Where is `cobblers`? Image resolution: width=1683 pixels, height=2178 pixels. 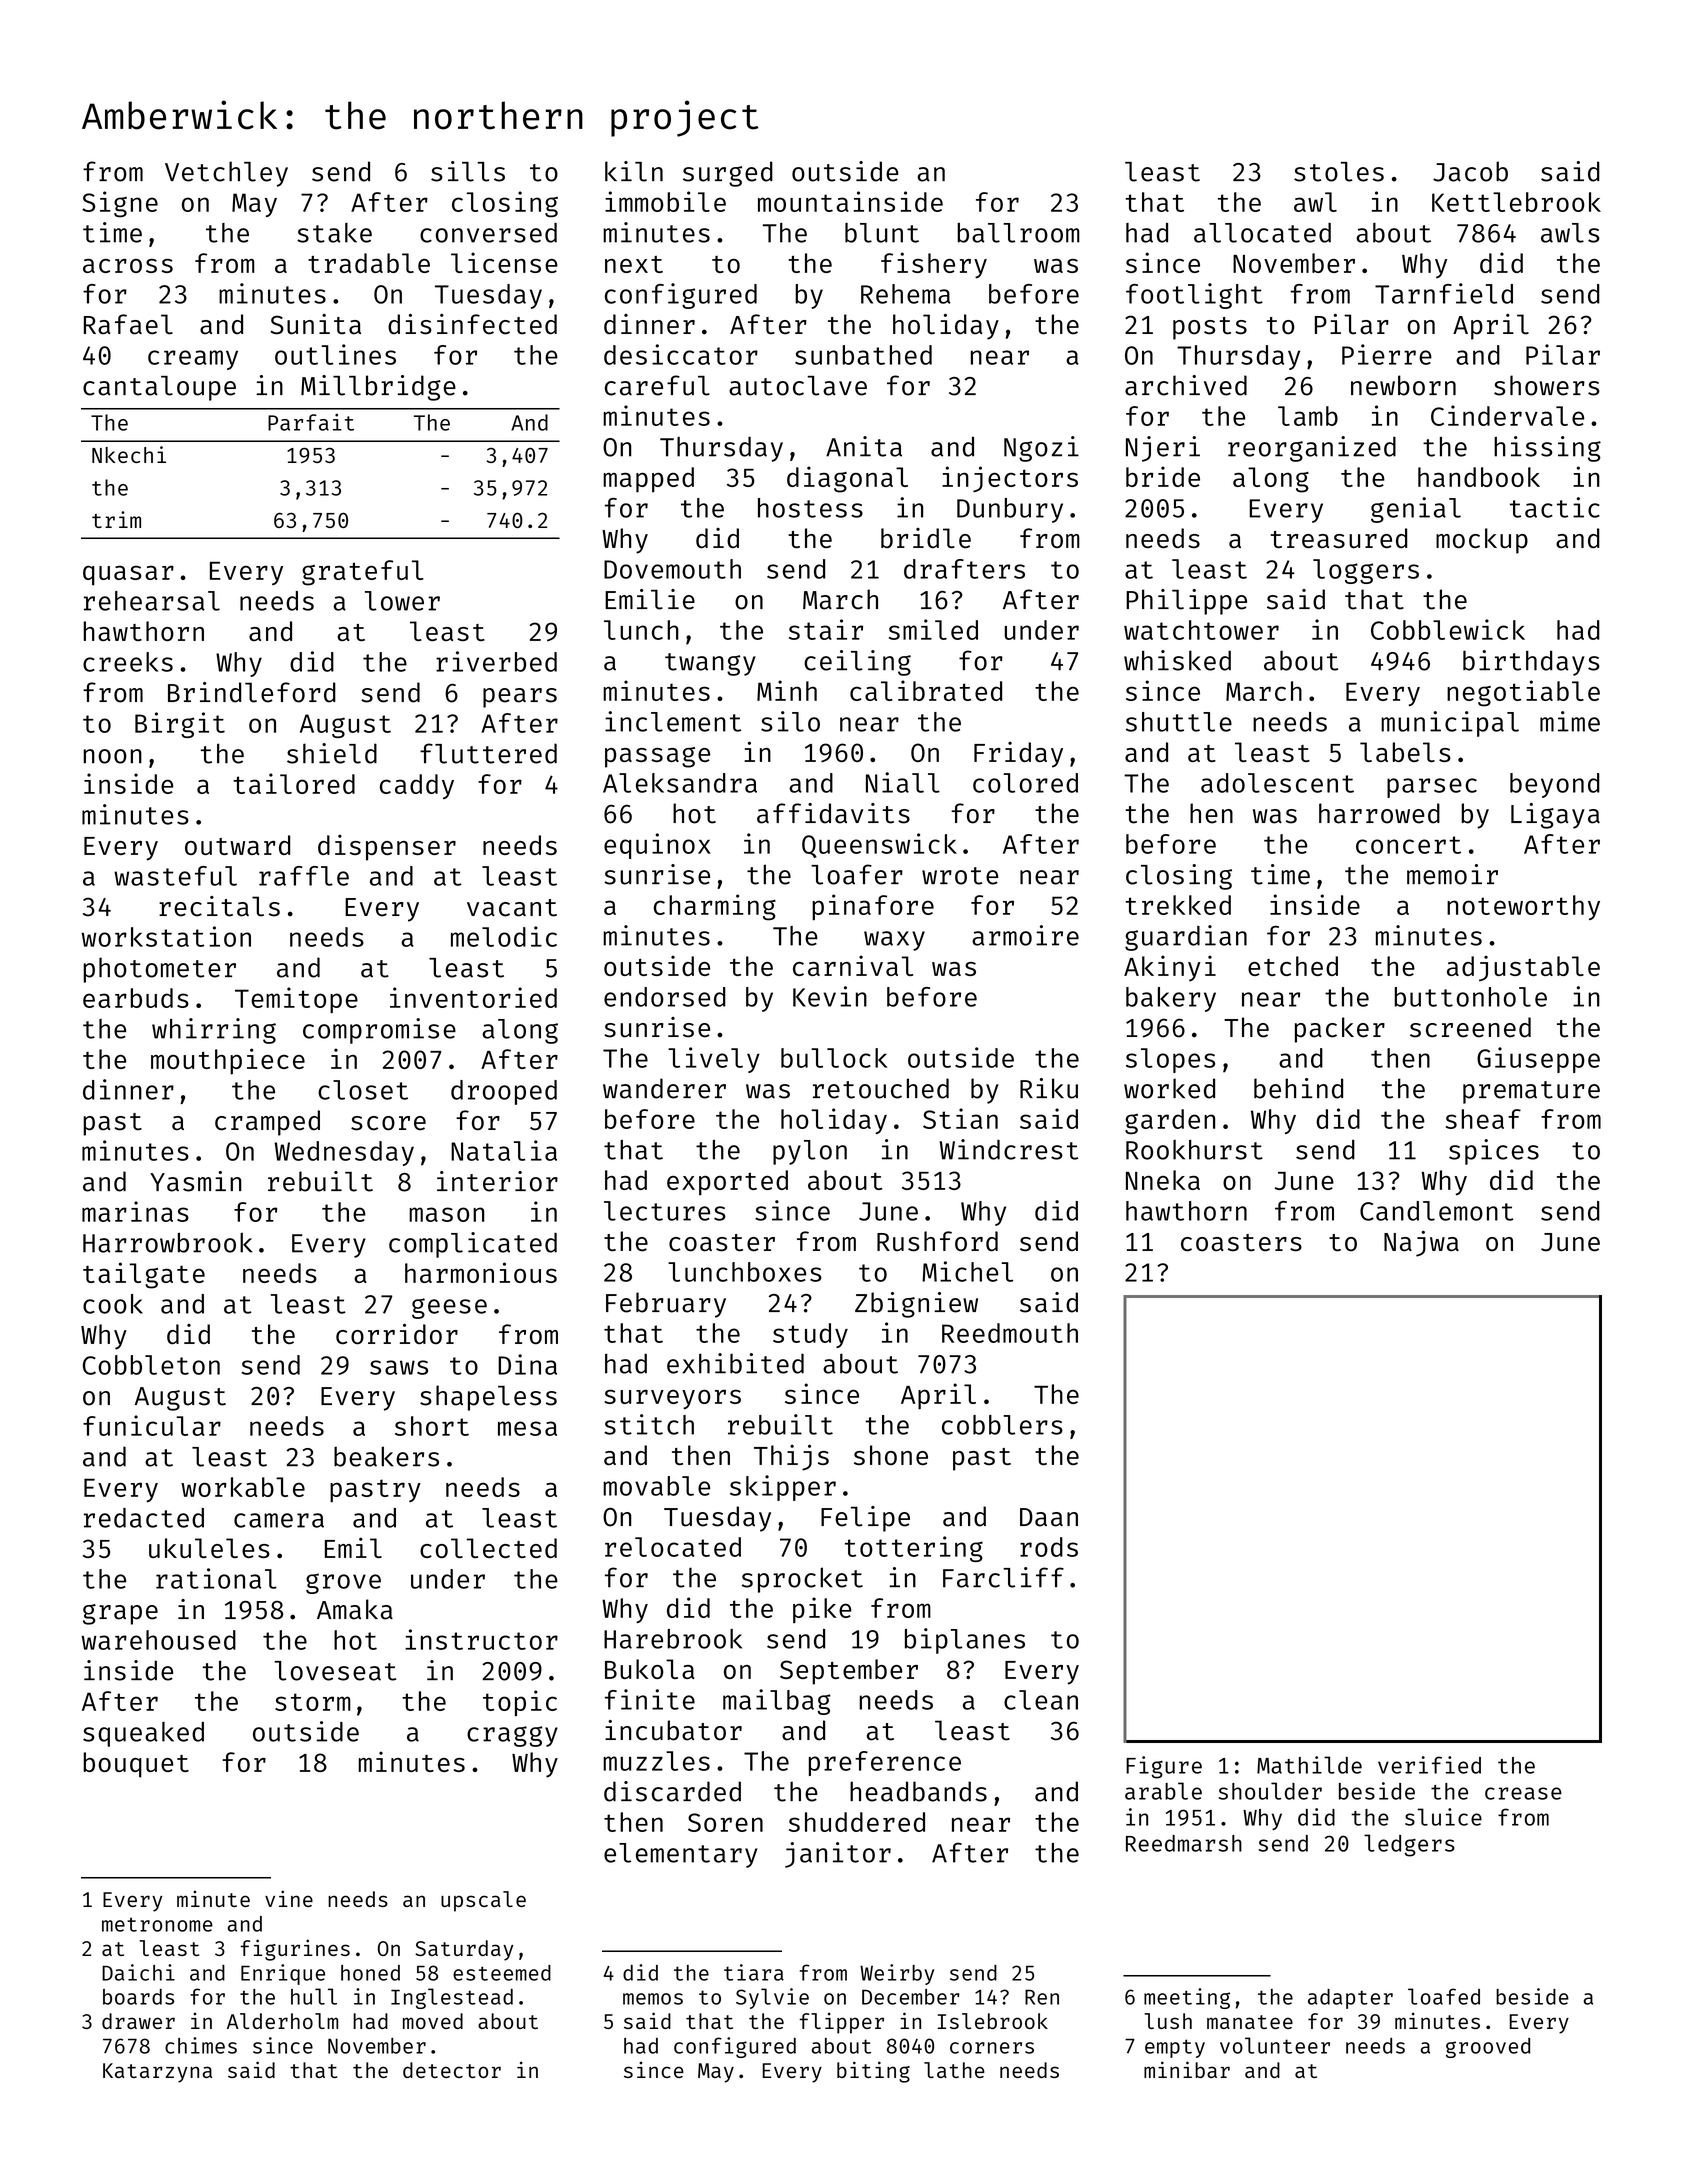 cobblers is located at coordinates (1002, 1425).
